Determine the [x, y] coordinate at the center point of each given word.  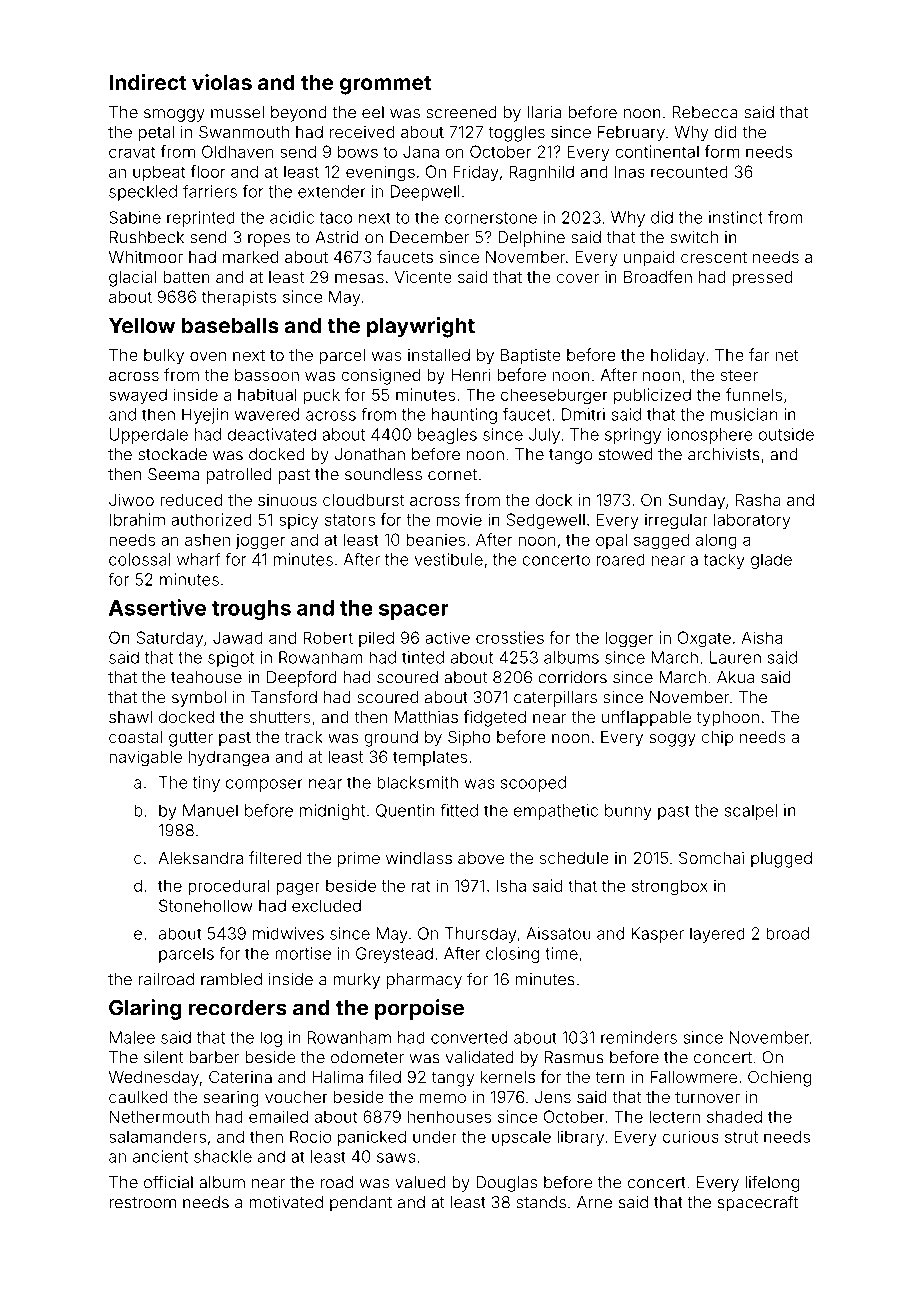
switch [694, 237]
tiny [206, 784]
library [580, 1138]
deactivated [272, 434]
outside [786, 434]
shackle [223, 1156]
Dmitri [583, 414]
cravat [132, 152]
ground [391, 739]
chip [717, 738]
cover [578, 278]
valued [420, 1182]
